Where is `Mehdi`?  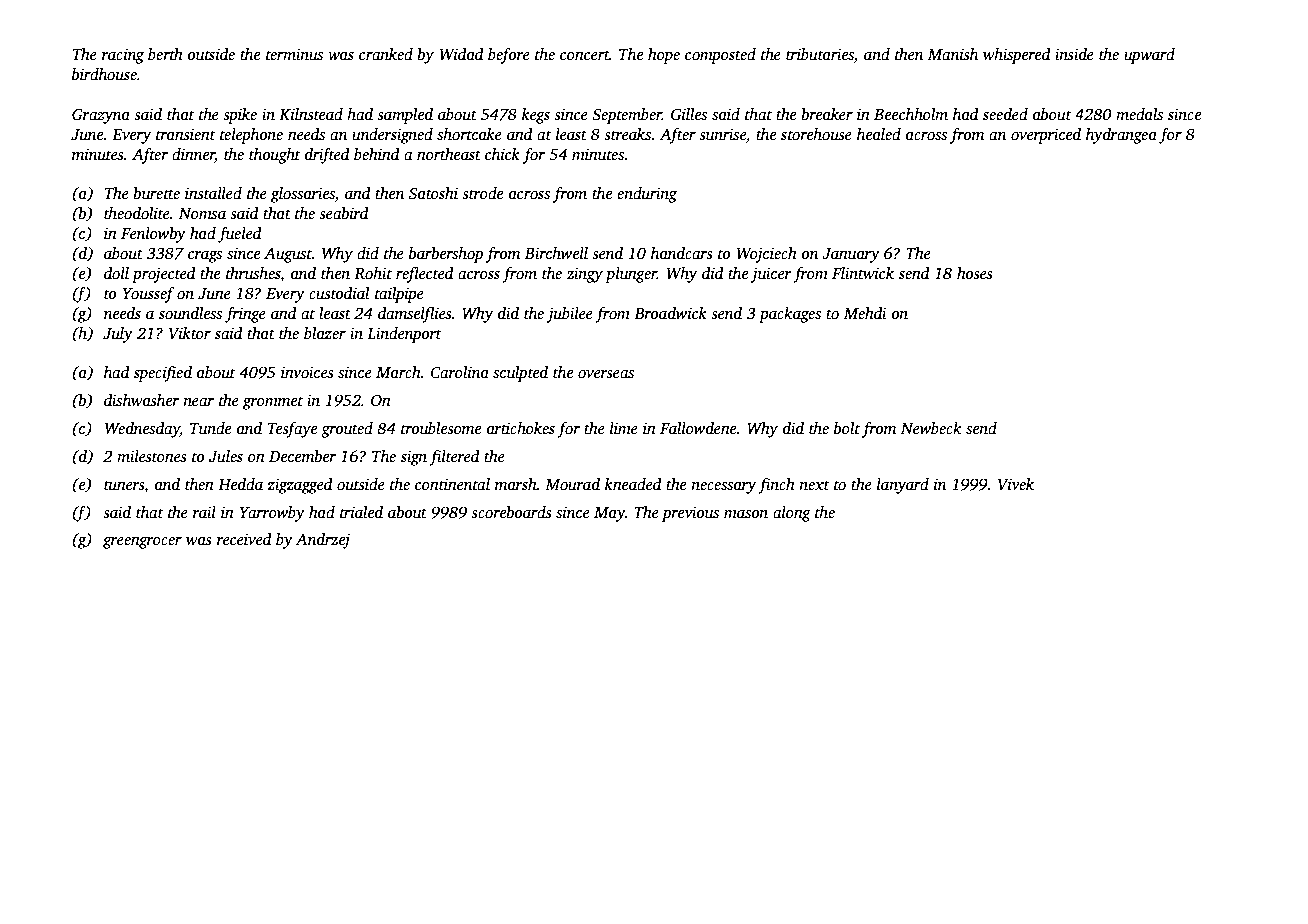 Mehdi is located at coordinates (865, 313).
